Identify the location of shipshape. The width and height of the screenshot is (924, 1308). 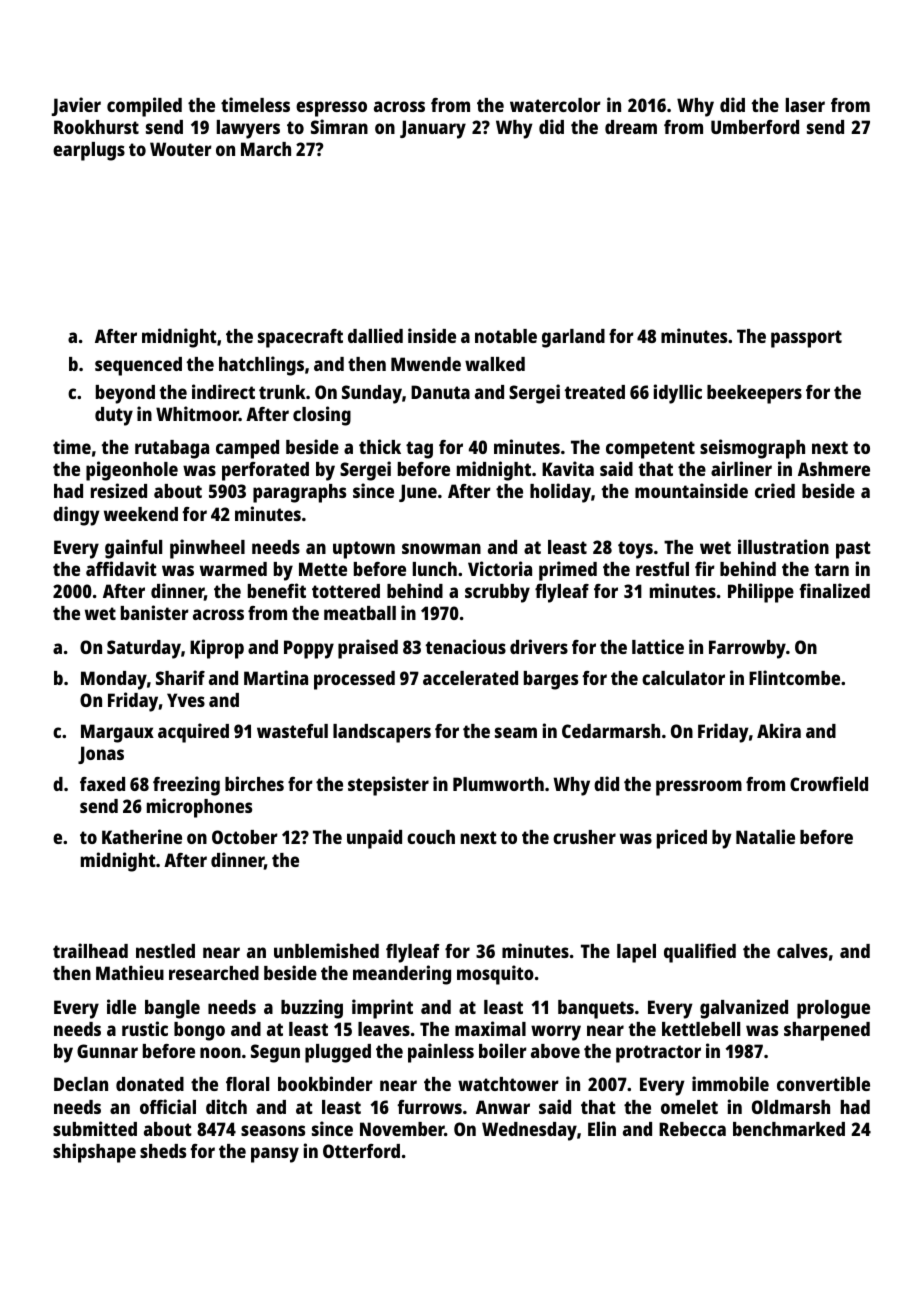
(94, 1153).
